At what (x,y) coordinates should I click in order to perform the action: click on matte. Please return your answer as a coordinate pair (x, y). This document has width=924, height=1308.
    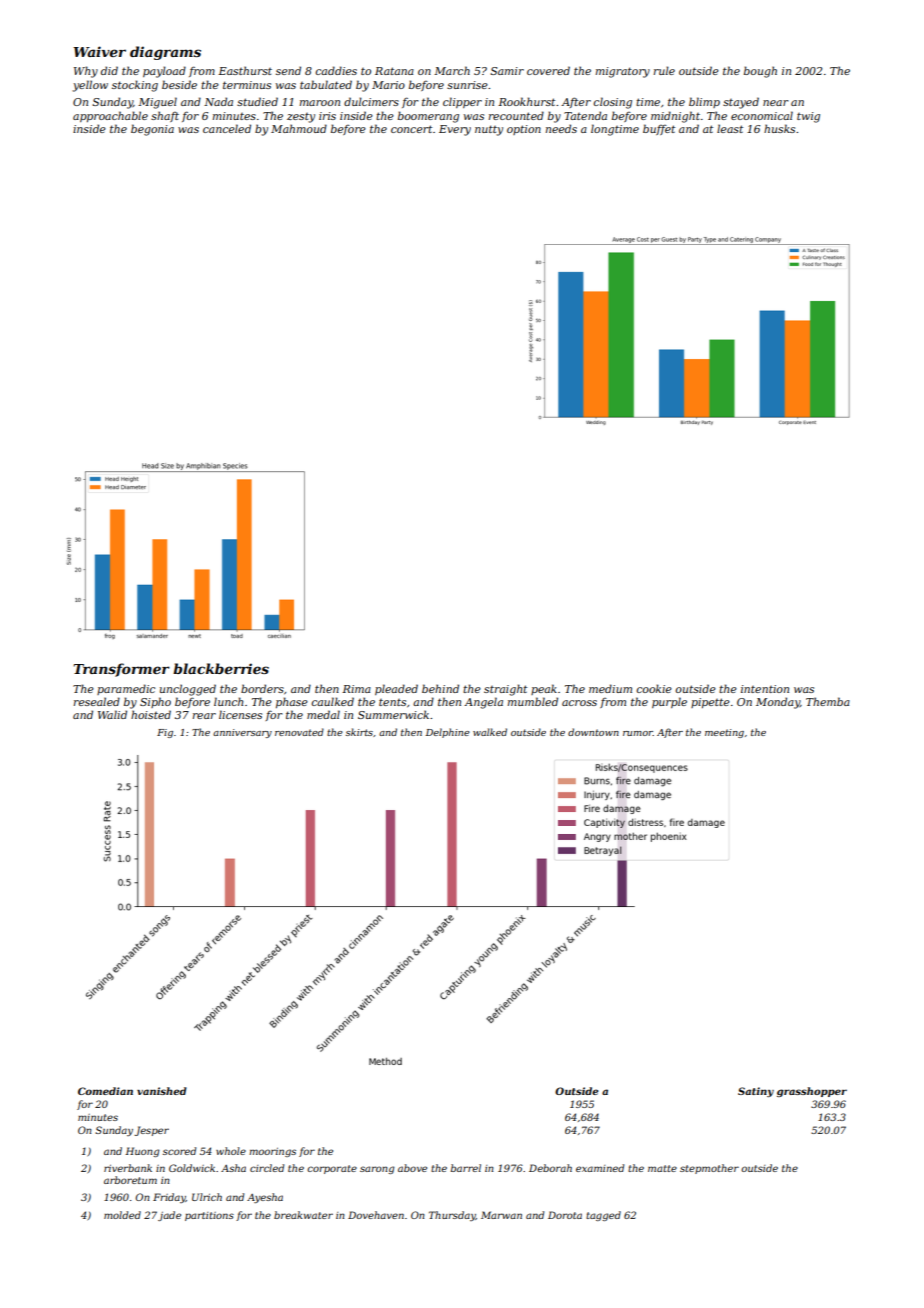
    Looking at the image, I should click on (662, 1168).
